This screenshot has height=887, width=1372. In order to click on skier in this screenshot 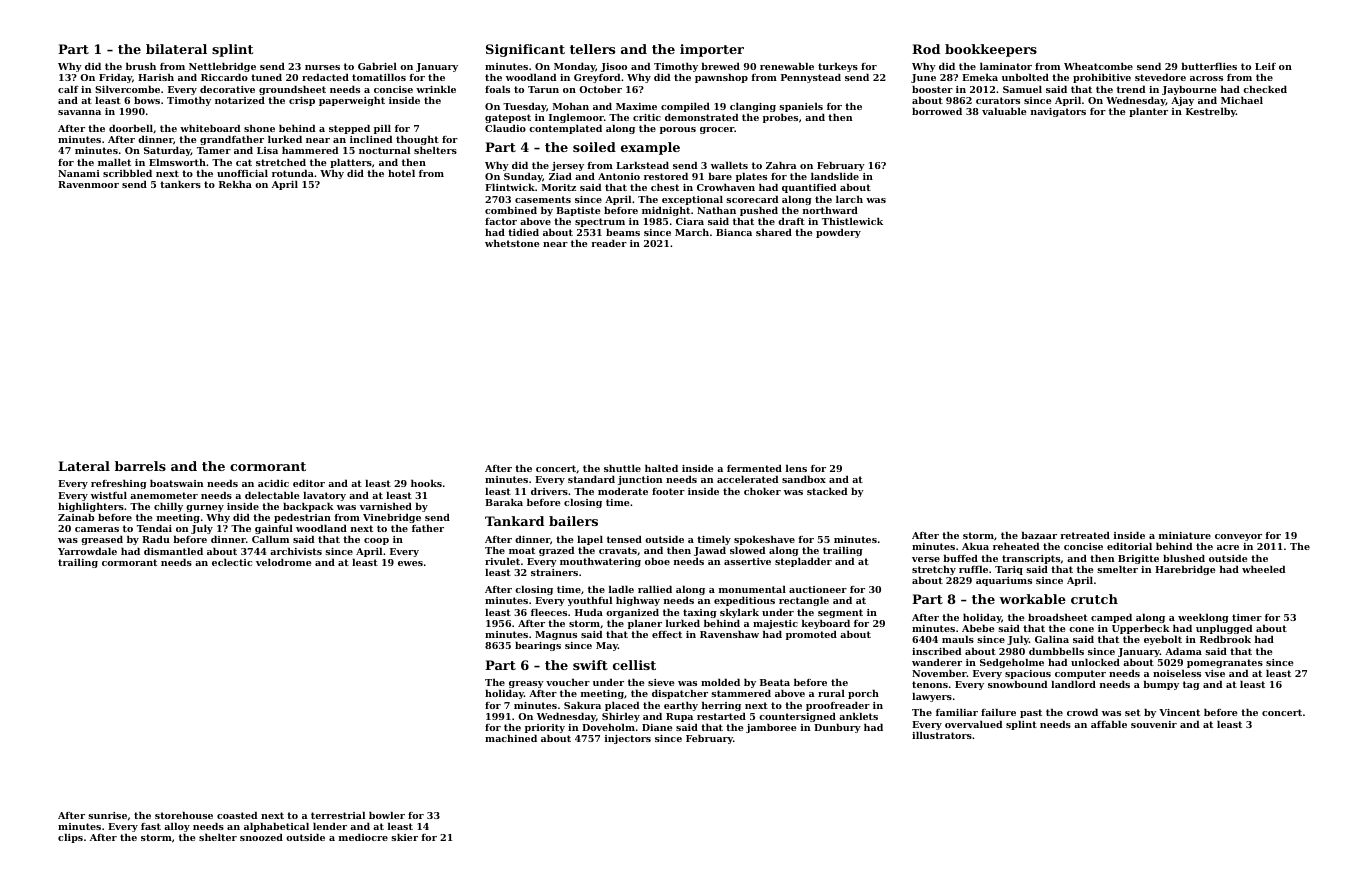, I will do `click(404, 837)`.
